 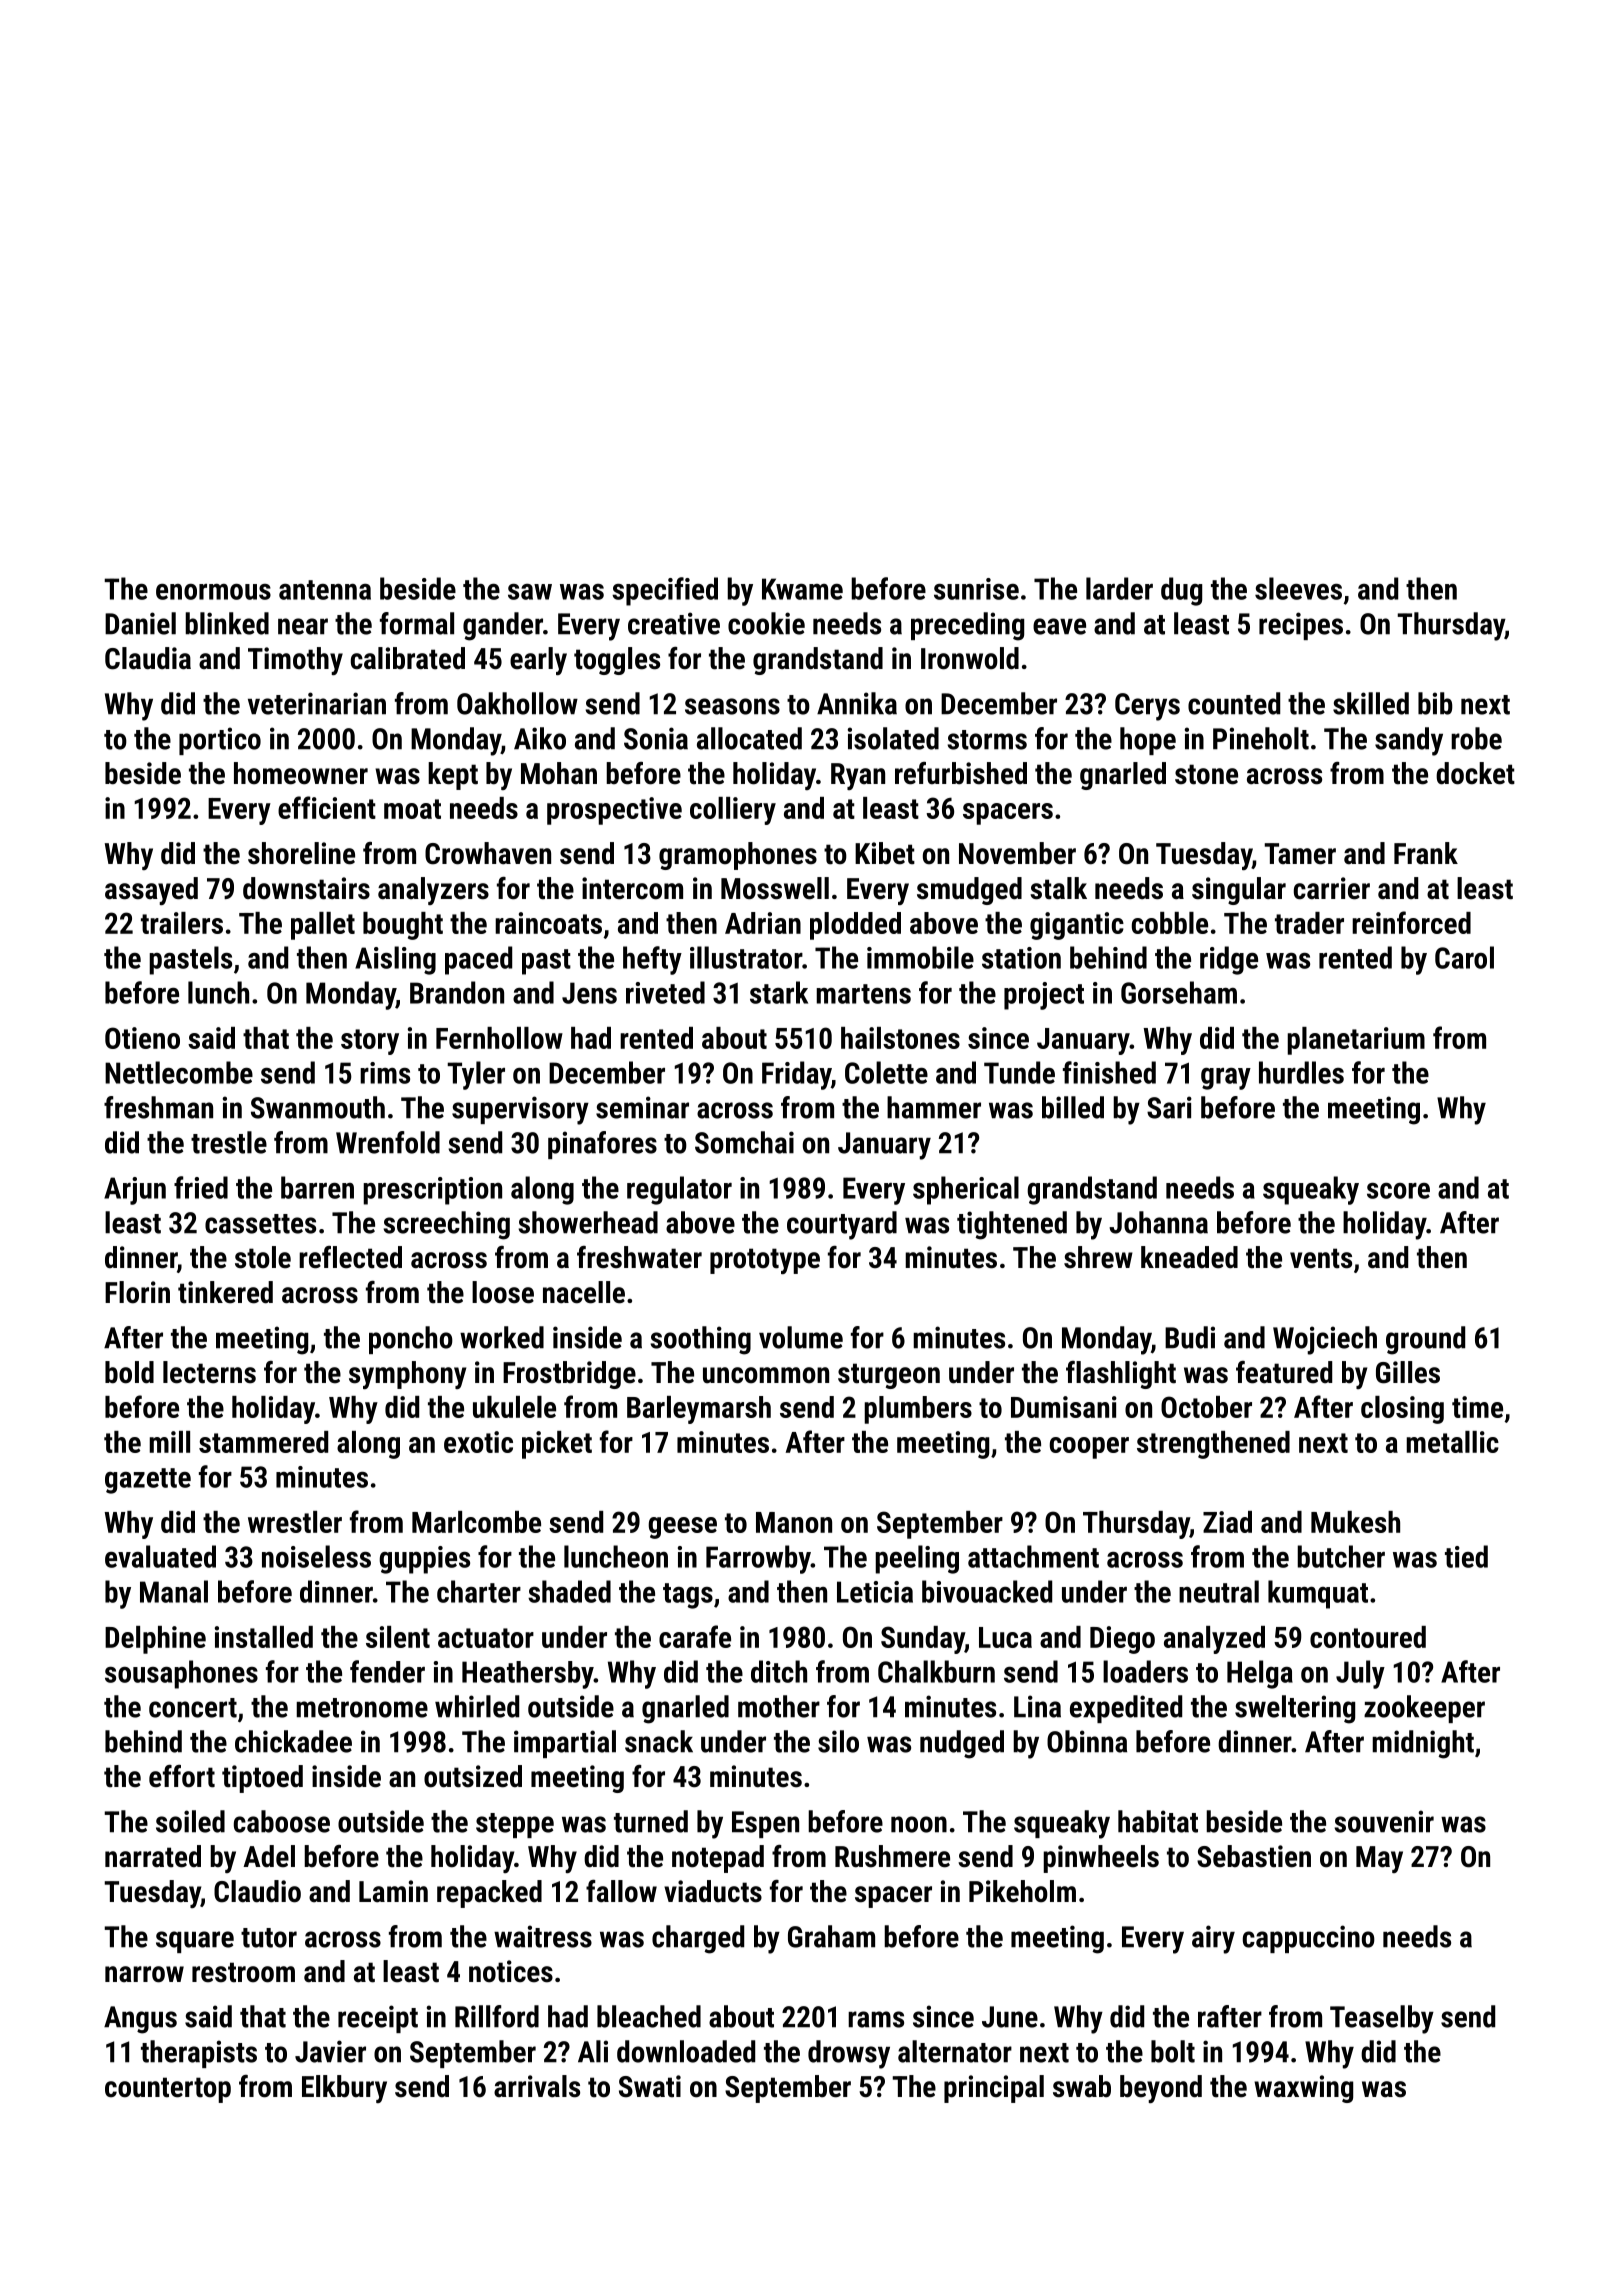 What do you see at coordinates (794, 1522) in the screenshot?
I see `Manon` at bounding box center [794, 1522].
